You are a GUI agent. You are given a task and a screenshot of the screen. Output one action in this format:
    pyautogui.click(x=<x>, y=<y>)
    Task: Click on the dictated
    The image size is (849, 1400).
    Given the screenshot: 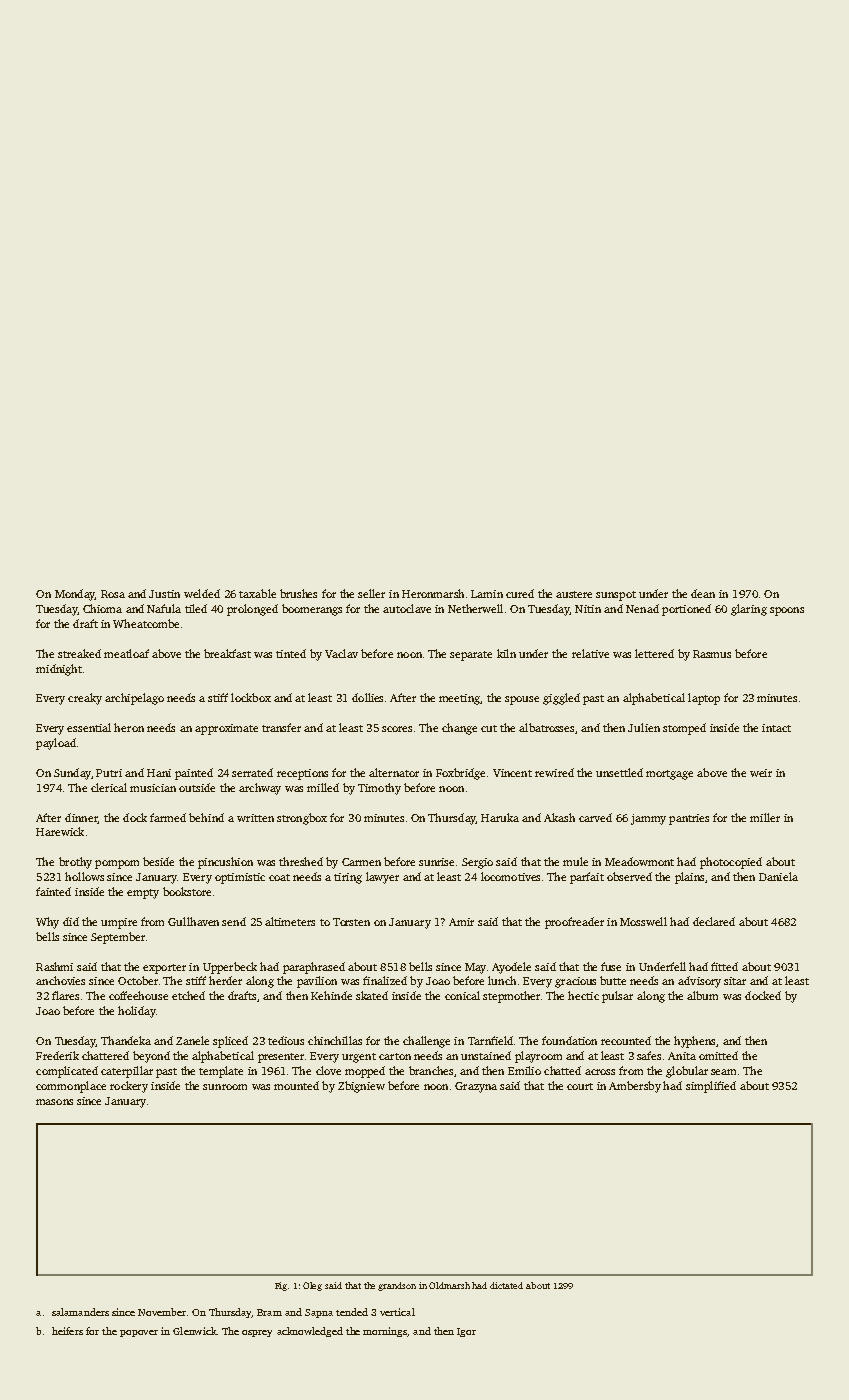 What is the action you would take?
    pyautogui.click(x=506, y=1285)
